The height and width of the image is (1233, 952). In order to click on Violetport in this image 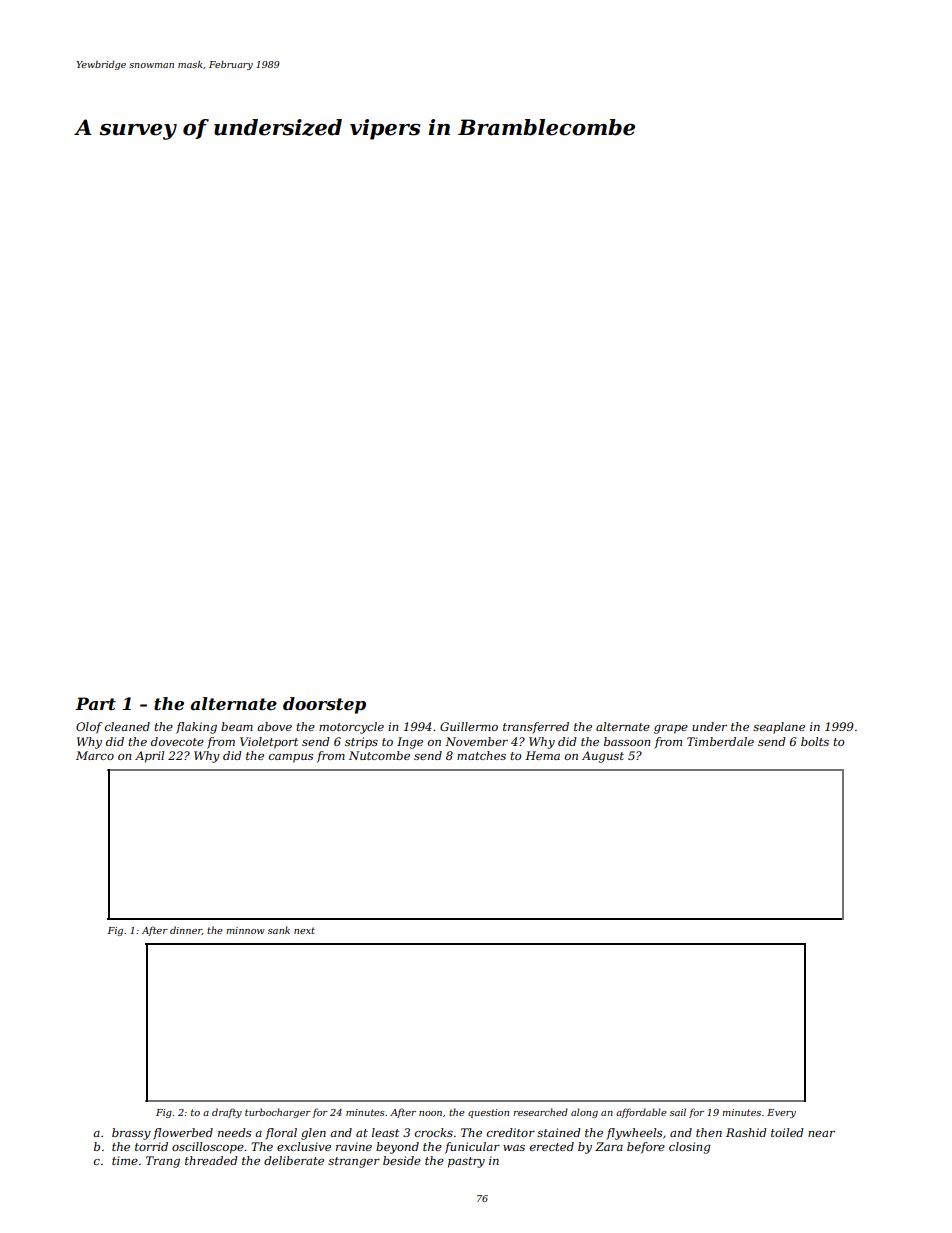, I will do `click(269, 743)`.
